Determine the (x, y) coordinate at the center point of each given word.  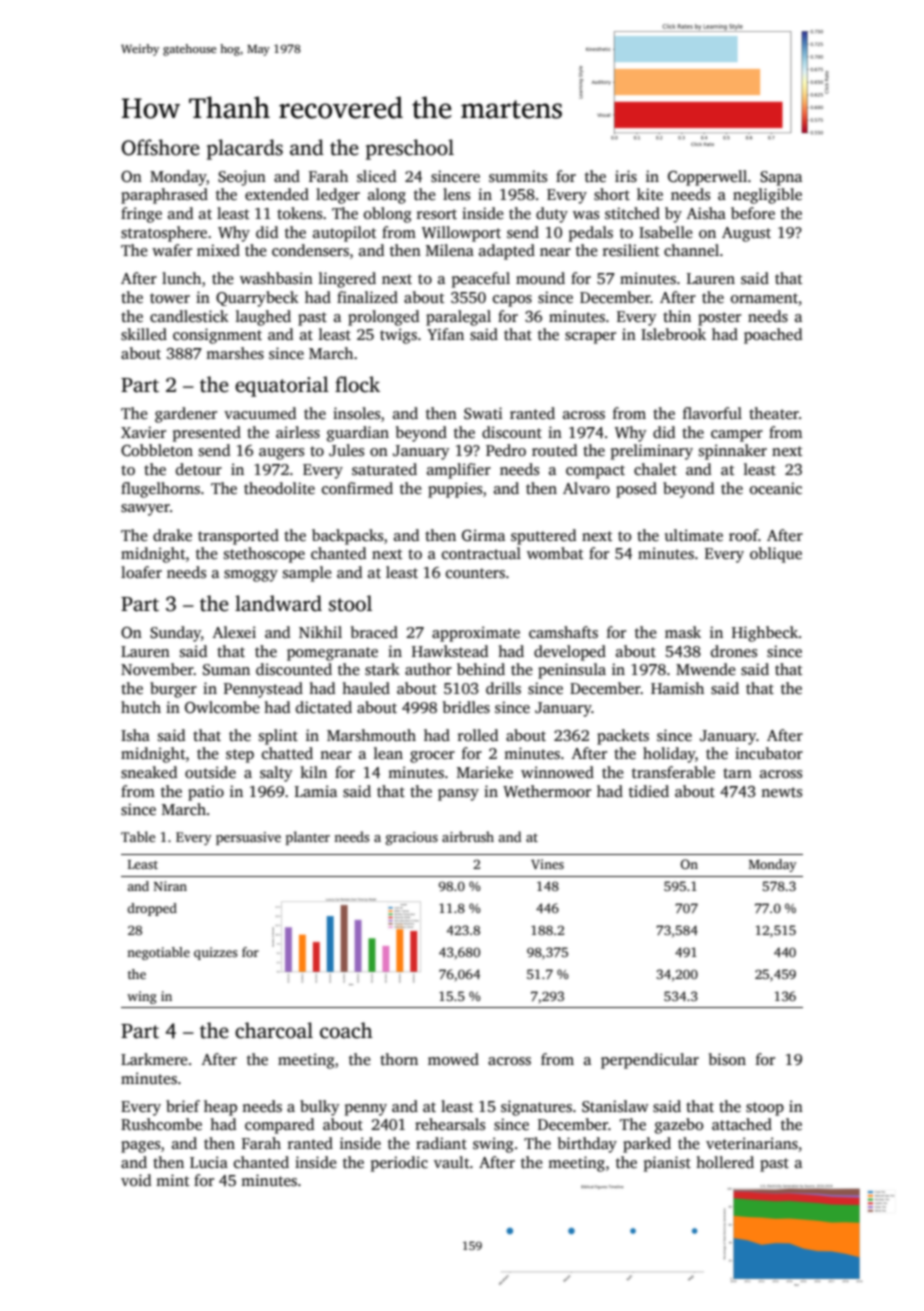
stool (350, 603)
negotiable (158, 953)
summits (518, 176)
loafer (141, 572)
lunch (181, 278)
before (753, 213)
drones (734, 651)
